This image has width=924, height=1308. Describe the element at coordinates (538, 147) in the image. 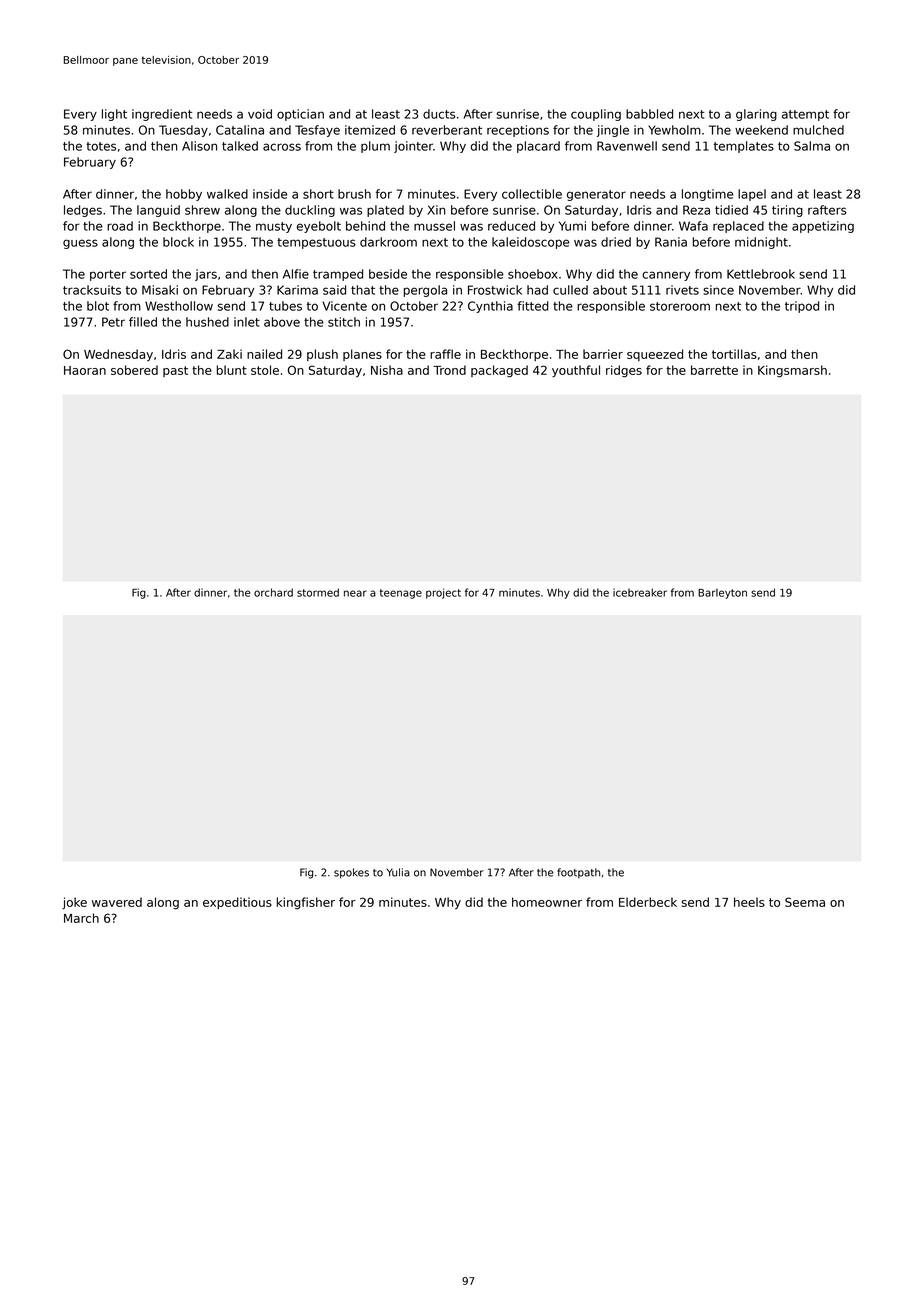

I see `placard` at that location.
